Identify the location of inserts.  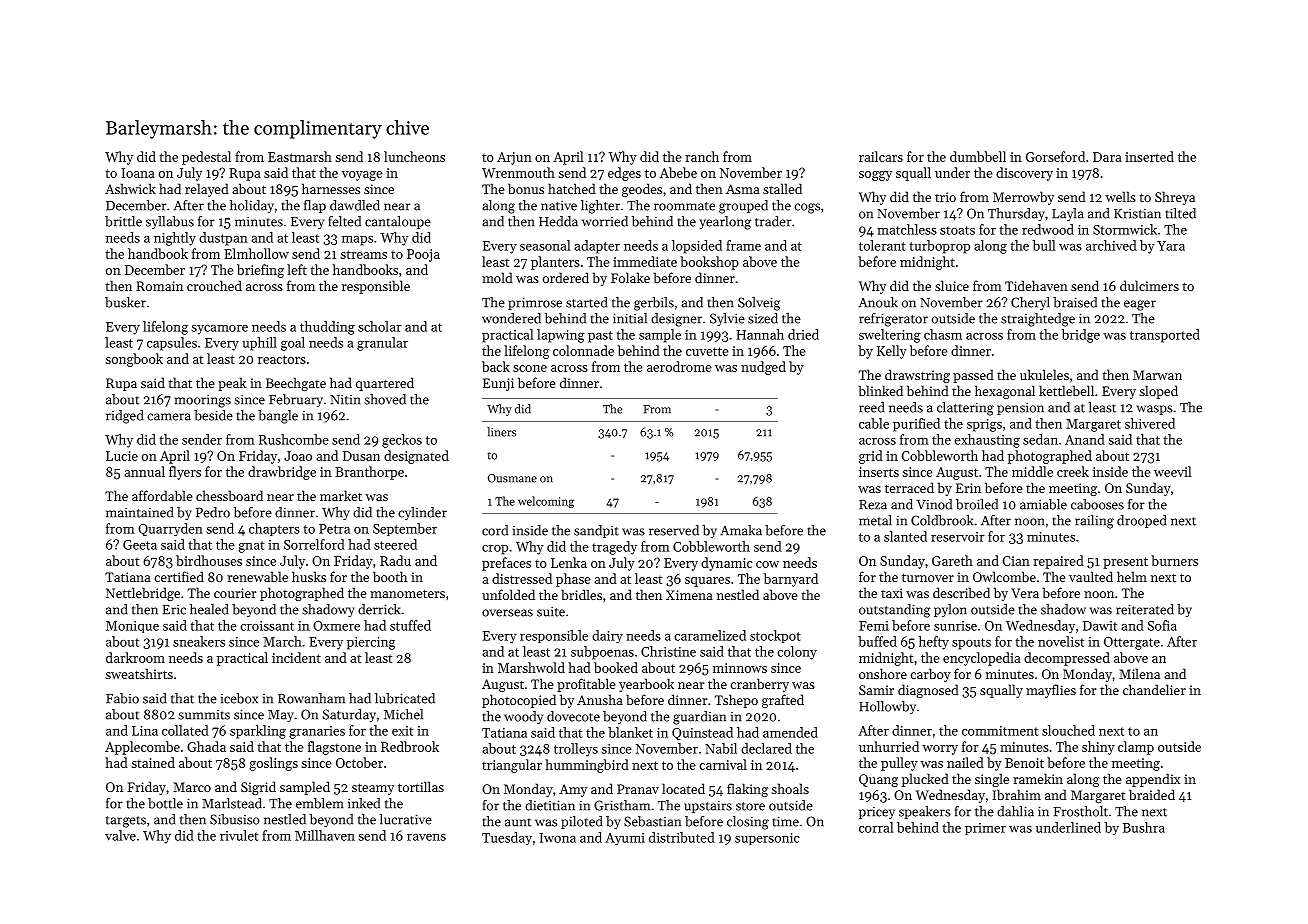
(879, 472).
